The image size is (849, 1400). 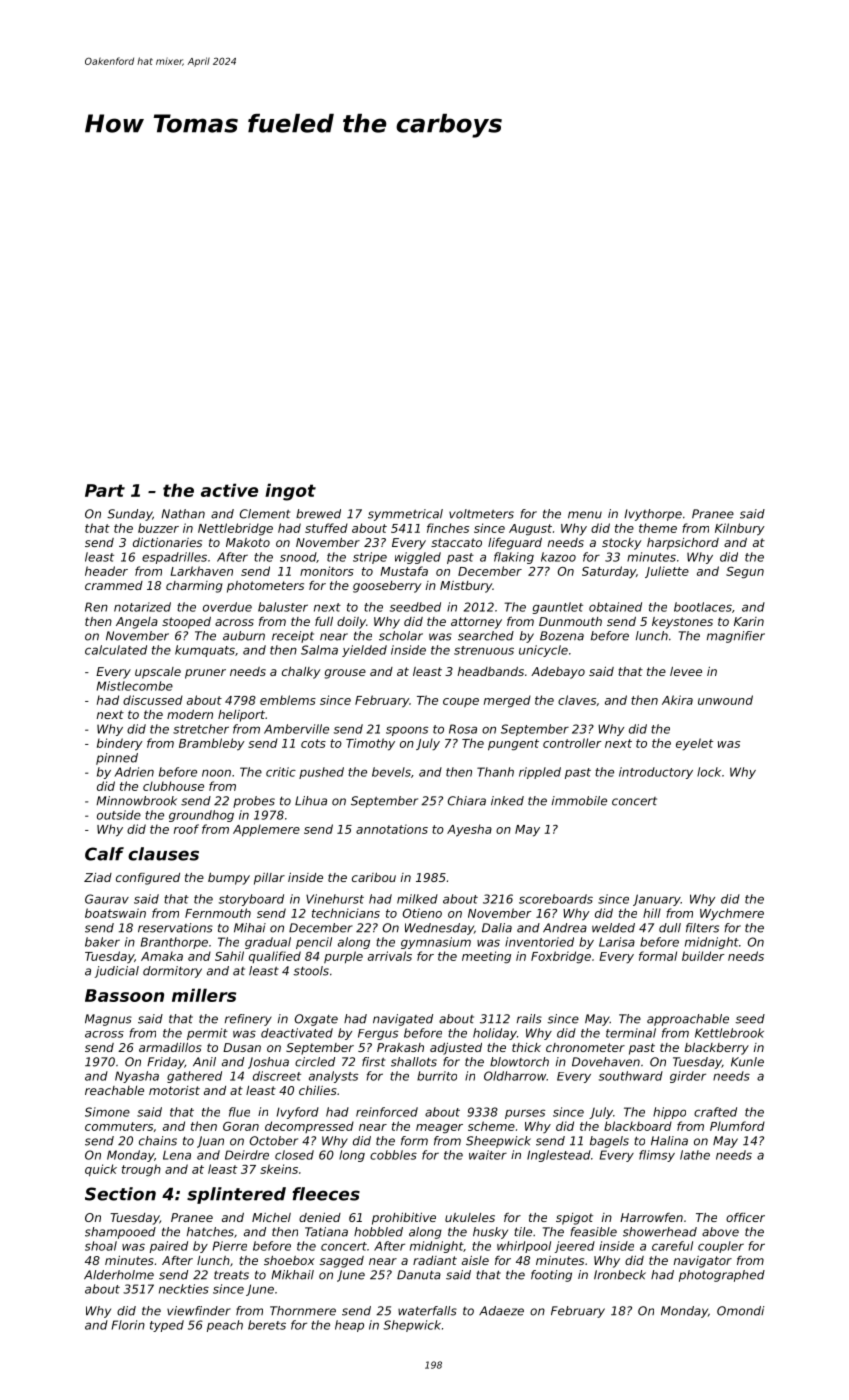 I want to click on Florin, so click(x=128, y=1325).
